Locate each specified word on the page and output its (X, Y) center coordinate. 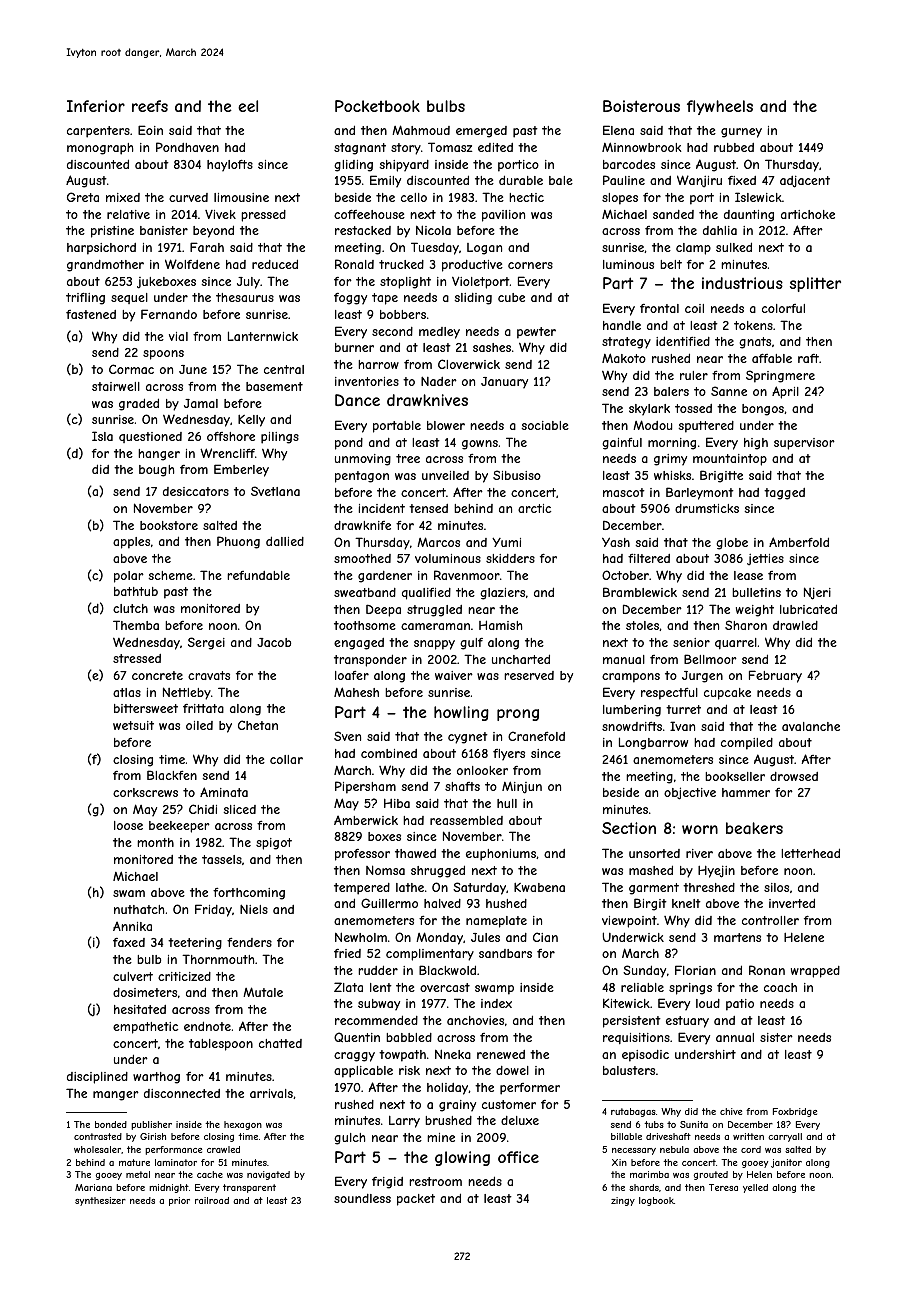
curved (188, 197)
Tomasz (450, 147)
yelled (755, 1188)
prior (179, 1201)
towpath (402, 1056)
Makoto (624, 358)
